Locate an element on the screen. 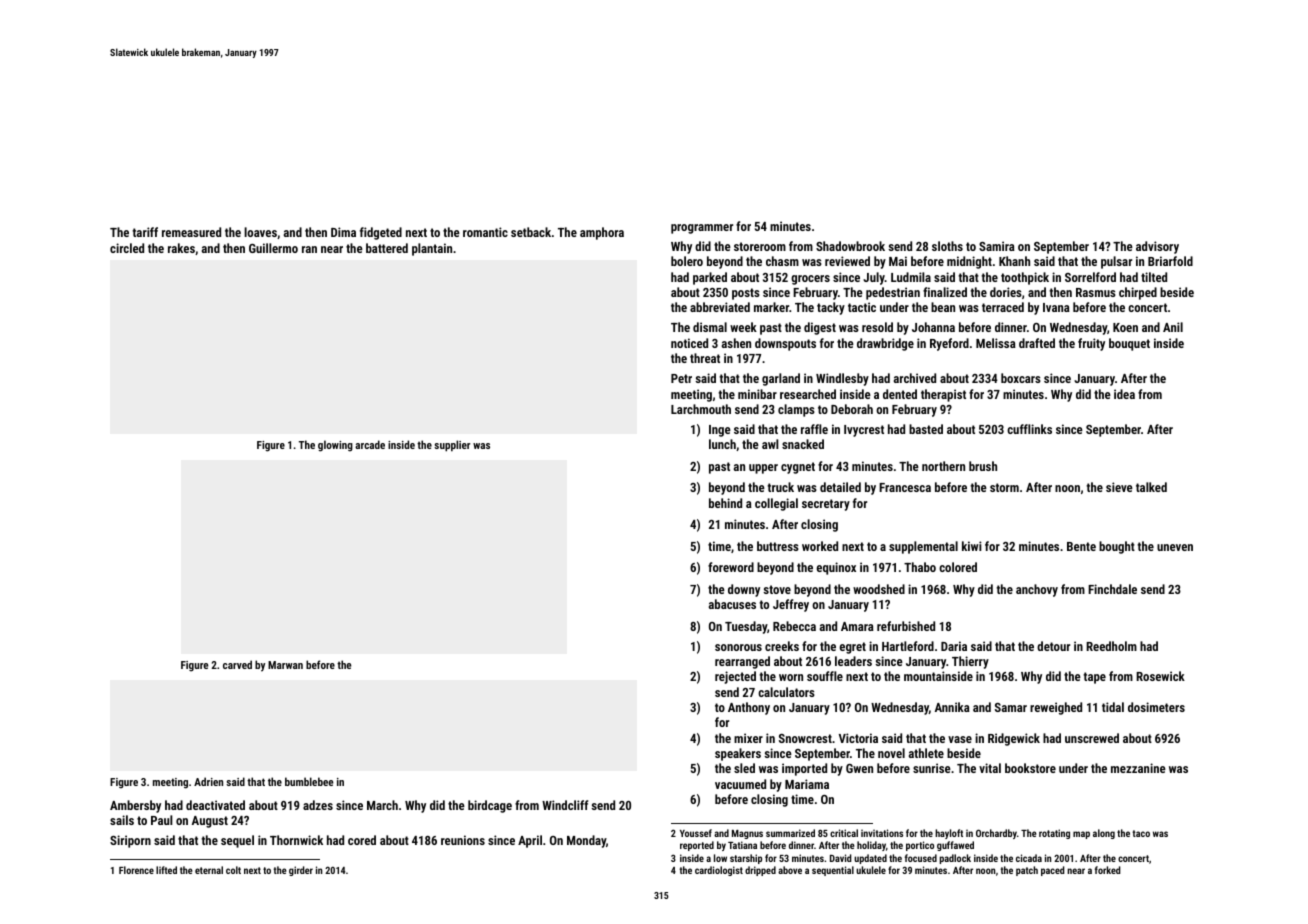 The height and width of the screenshot is (924, 1308). carved is located at coordinates (237, 664).
